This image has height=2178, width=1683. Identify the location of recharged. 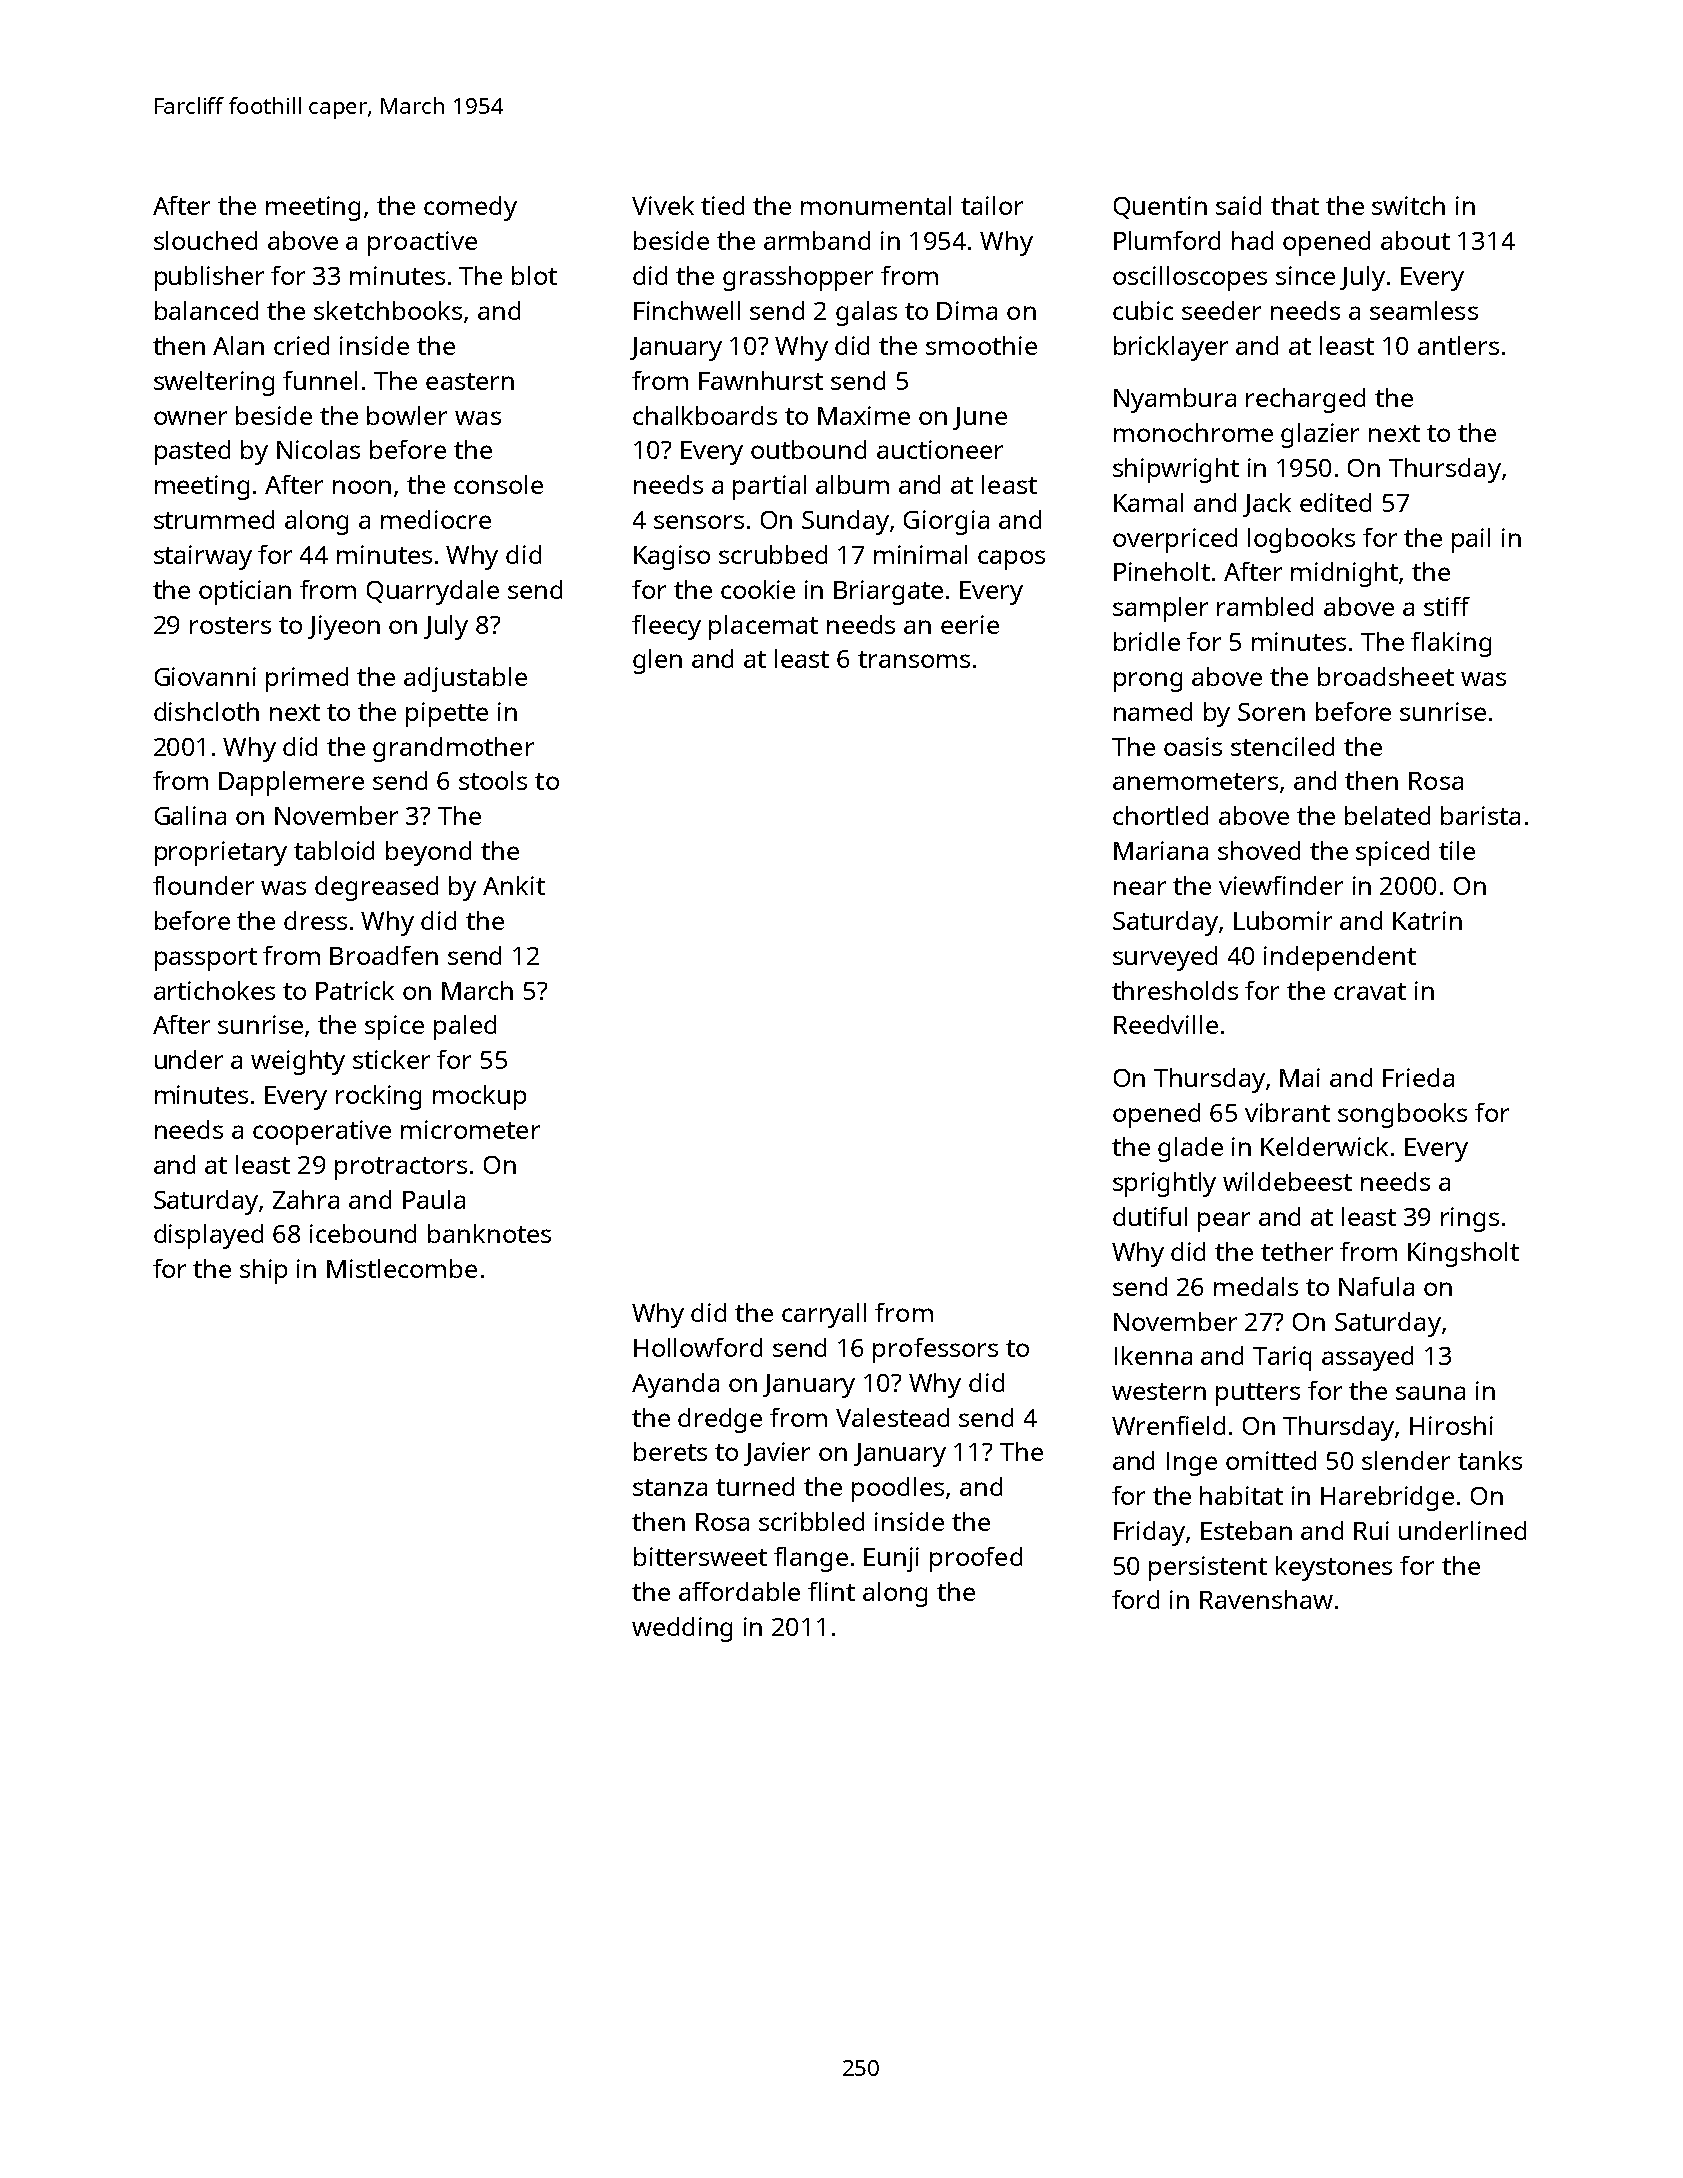
(1305, 400).
